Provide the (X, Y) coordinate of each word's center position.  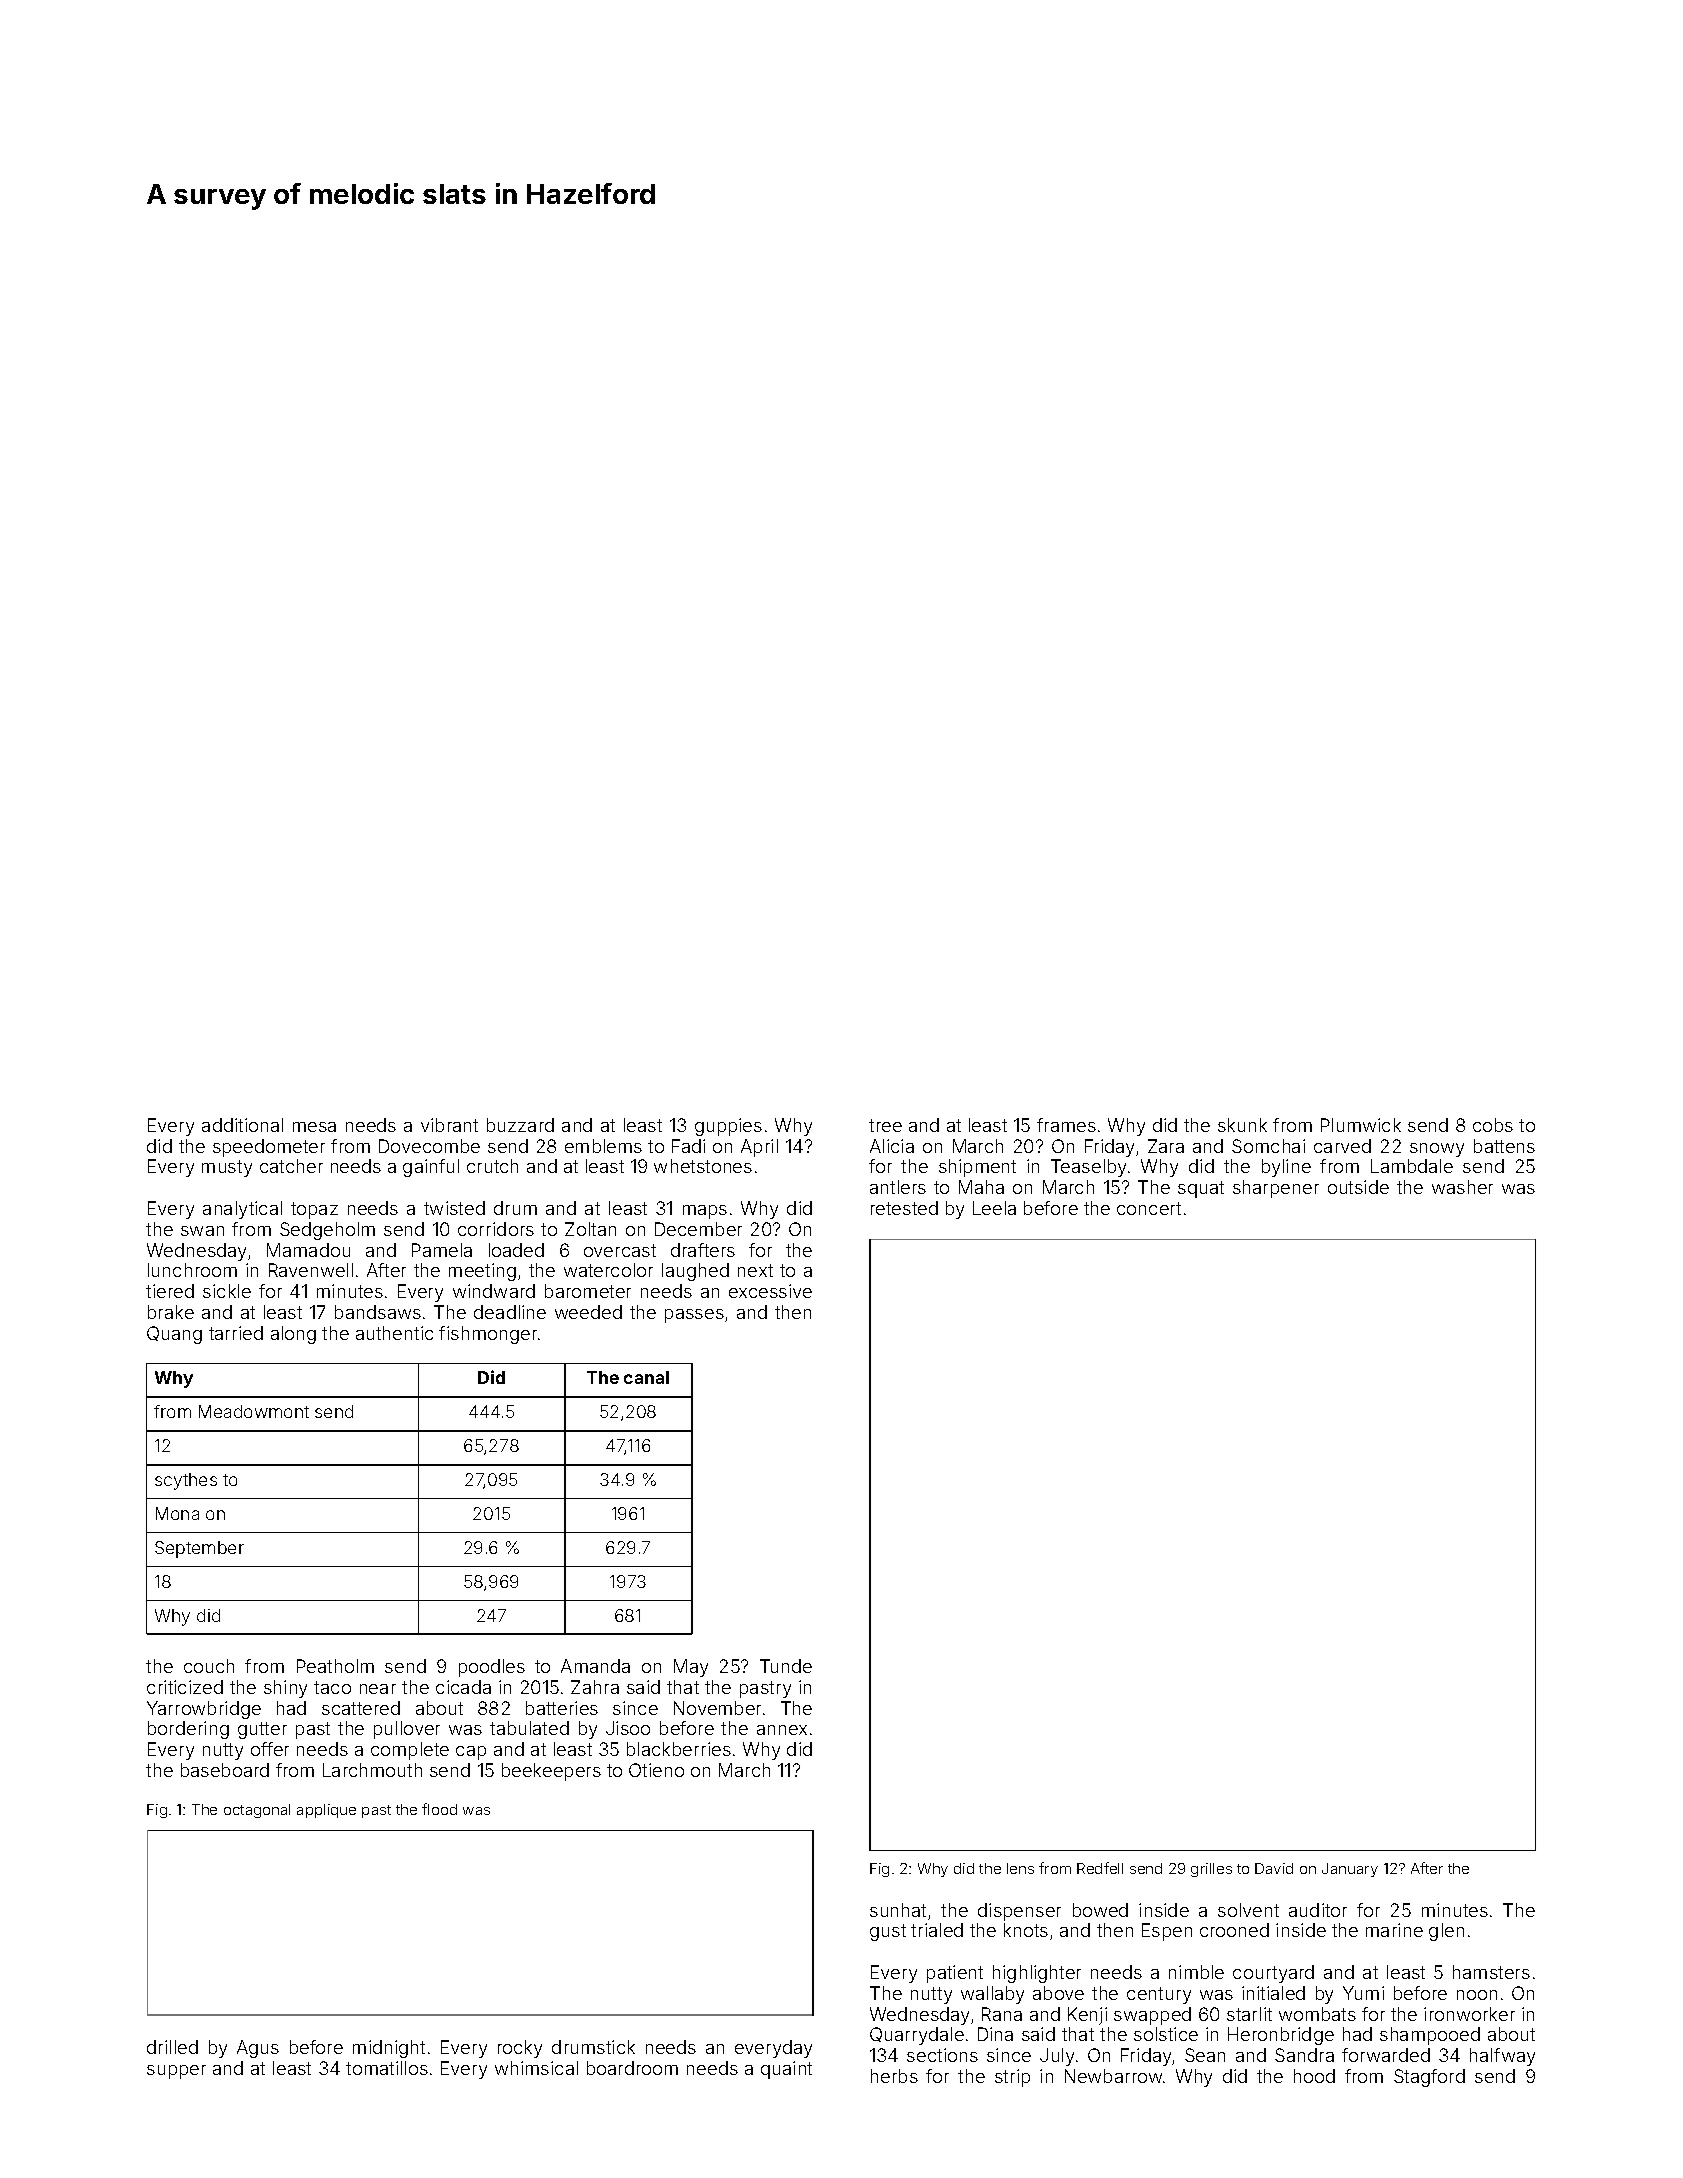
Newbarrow (1113, 2076)
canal (646, 1377)
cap (471, 1753)
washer (1462, 1187)
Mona (177, 1513)
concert (1149, 1208)
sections (942, 2055)
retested (904, 1208)
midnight (389, 2049)
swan (202, 1231)
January (1350, 1870)
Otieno (656, 1770)
